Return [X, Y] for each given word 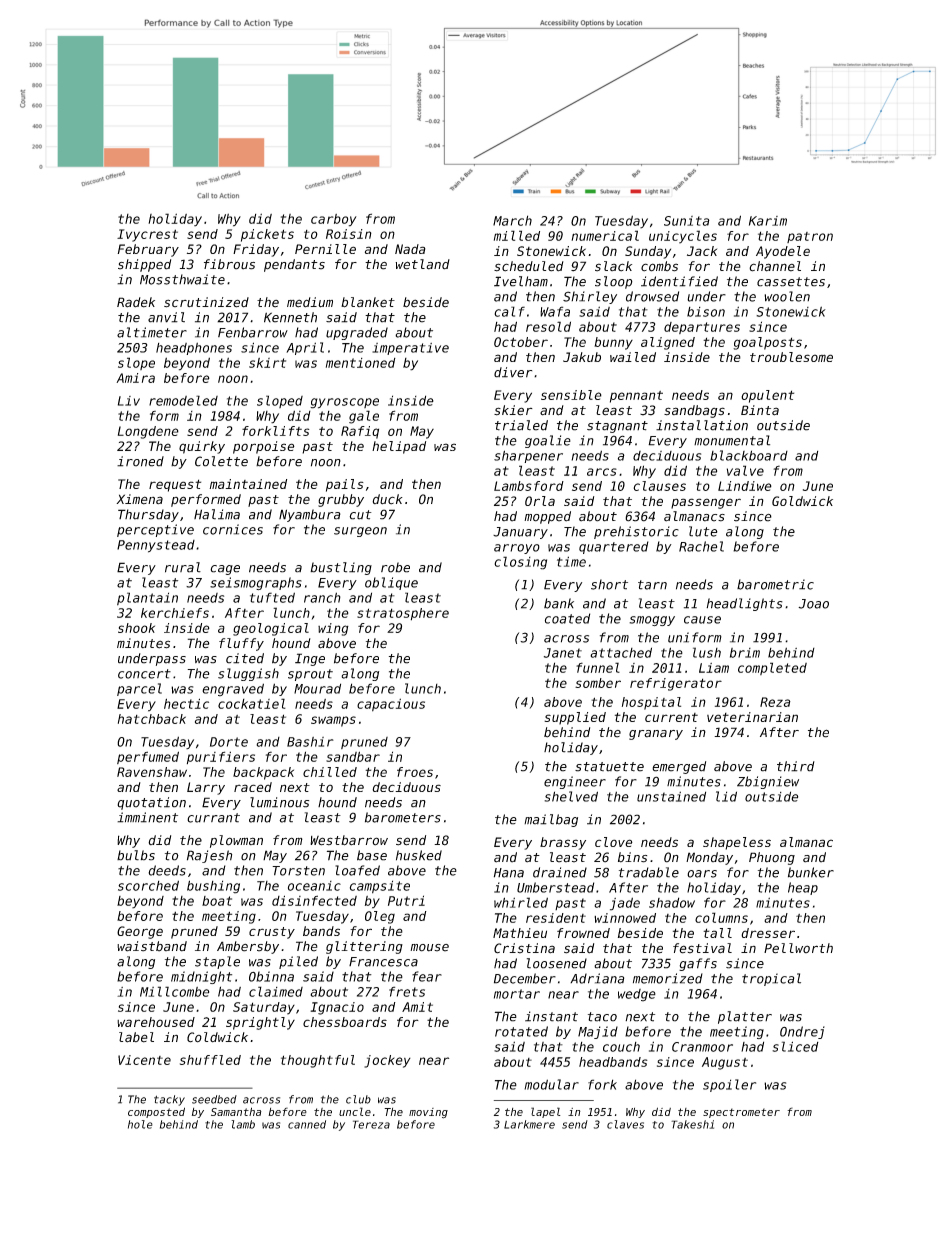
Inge [310, 659]
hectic [186, 703]
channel [775, 266]
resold [548, 326]
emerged [679, 767]
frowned [583, 933]
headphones [194, 348]
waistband [152, 946]
